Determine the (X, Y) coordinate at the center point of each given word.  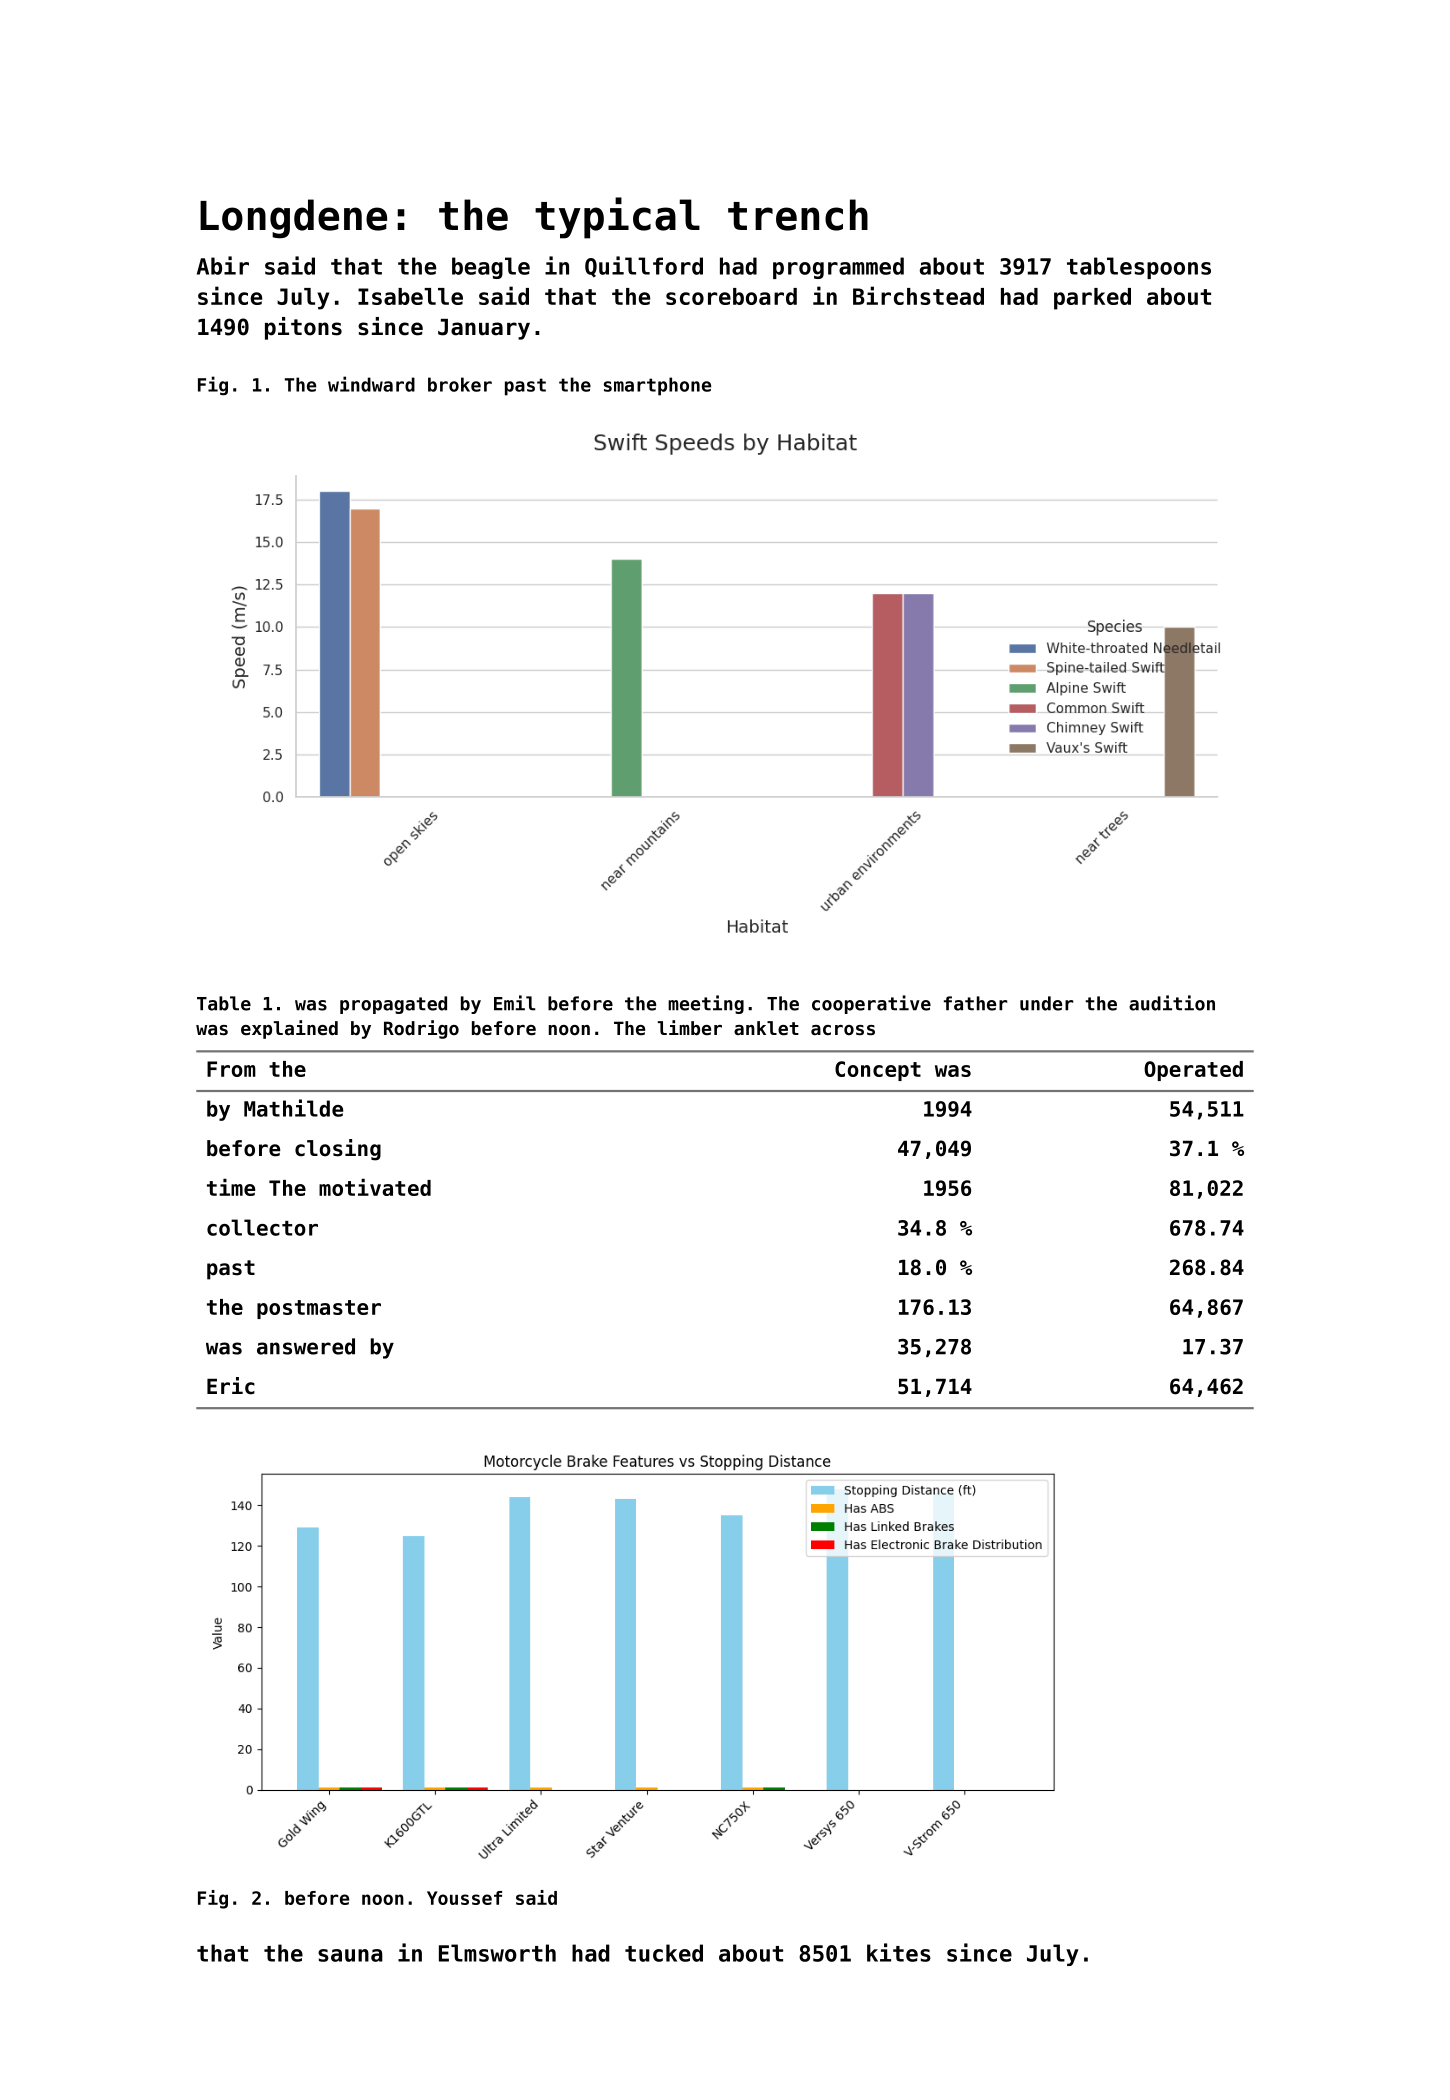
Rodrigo (421, 1029)
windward (371, 384)
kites (899, 1952)
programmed (838, 268)
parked (1092, 299)
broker (460, 384)
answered (306, 1346)
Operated (1193, 1071)
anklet (766, 1028)
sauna (350, 1955)
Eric (231, 1386)
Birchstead (918, 295)
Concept (878, 1071)
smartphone (657, 386)
